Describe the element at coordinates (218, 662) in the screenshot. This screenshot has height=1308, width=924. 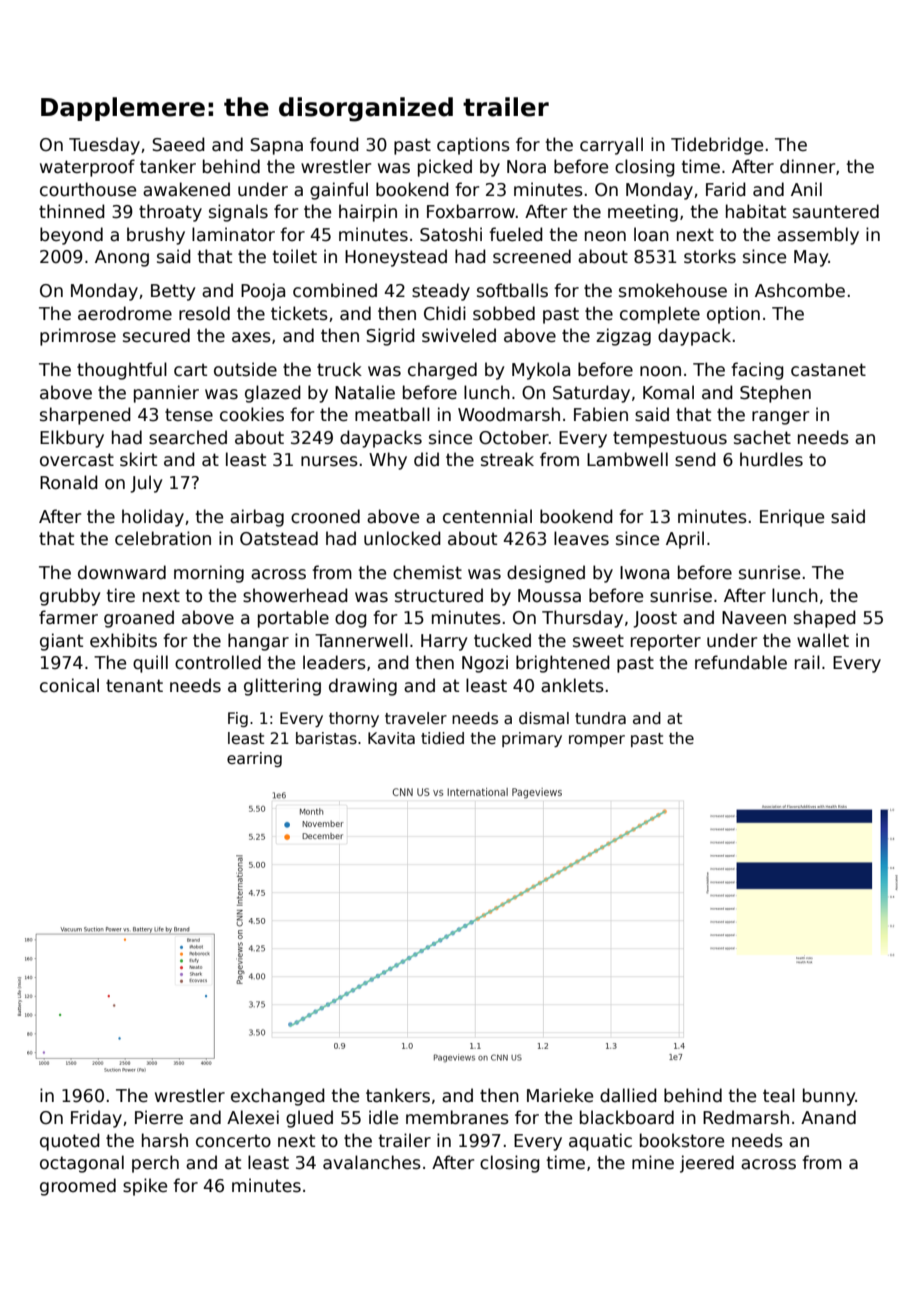
I see `controlled` at that location.
